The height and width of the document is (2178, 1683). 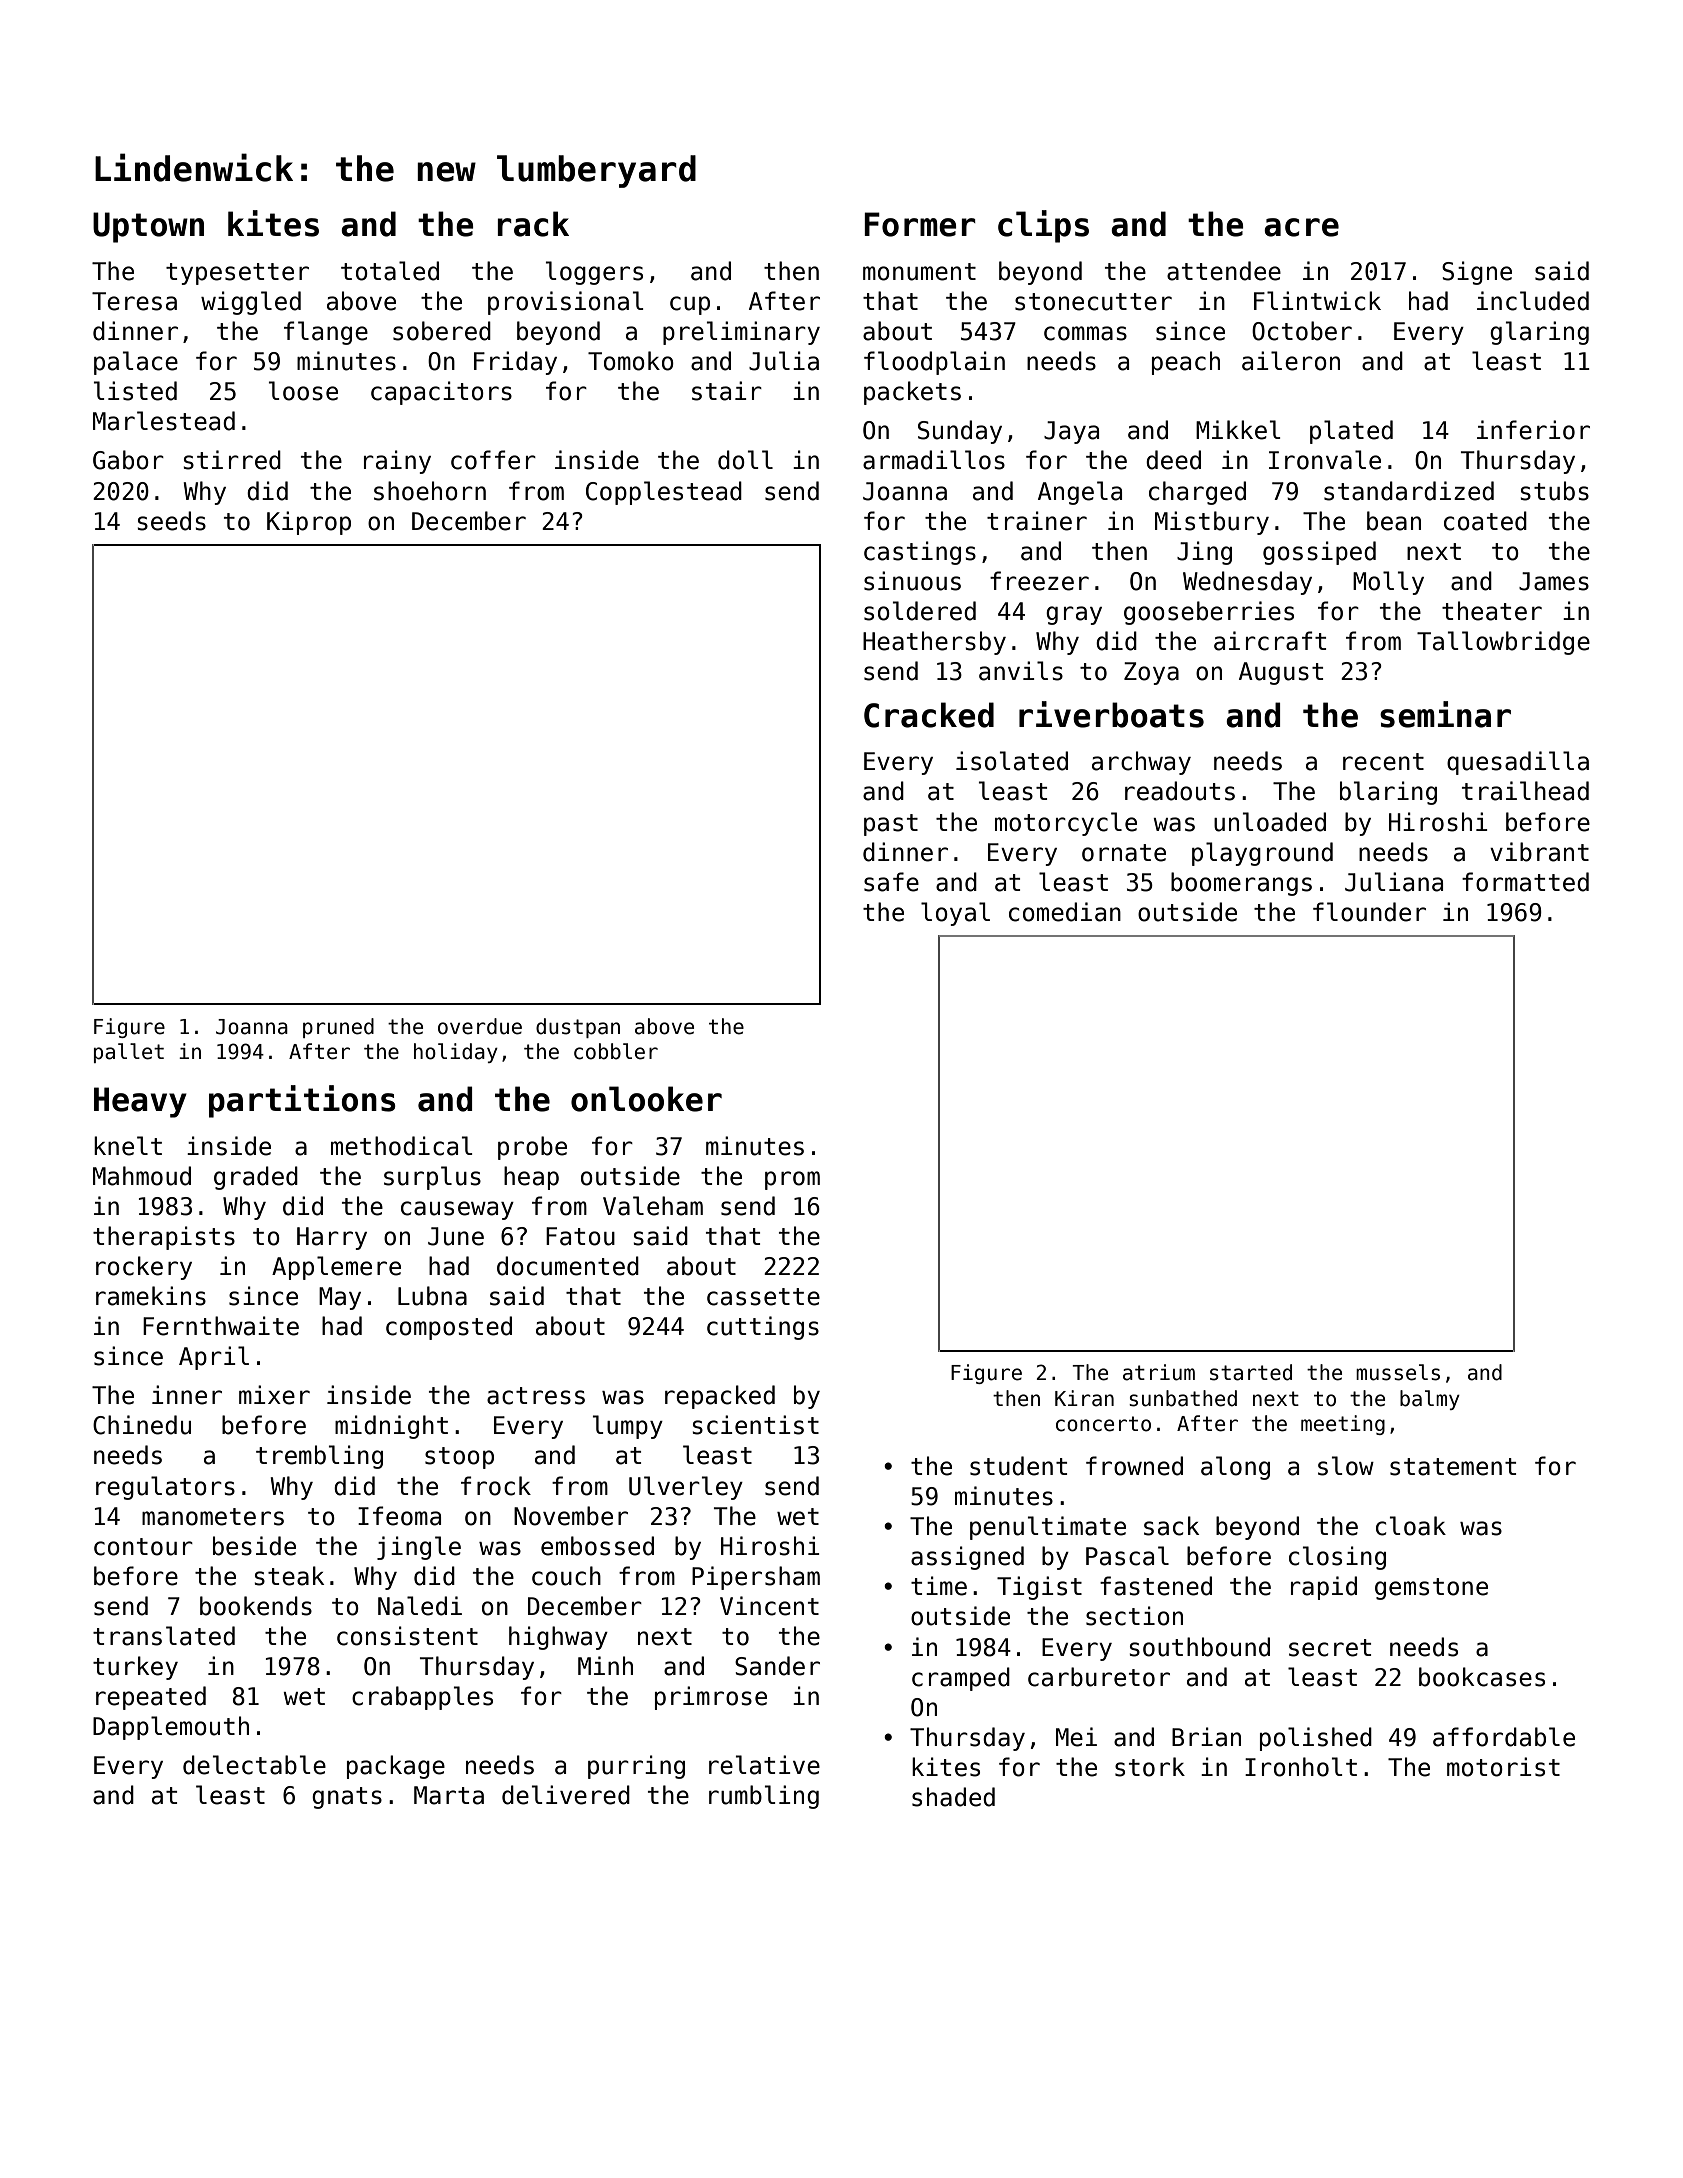 I want to click on loyal, so click(x=955, y=914).
